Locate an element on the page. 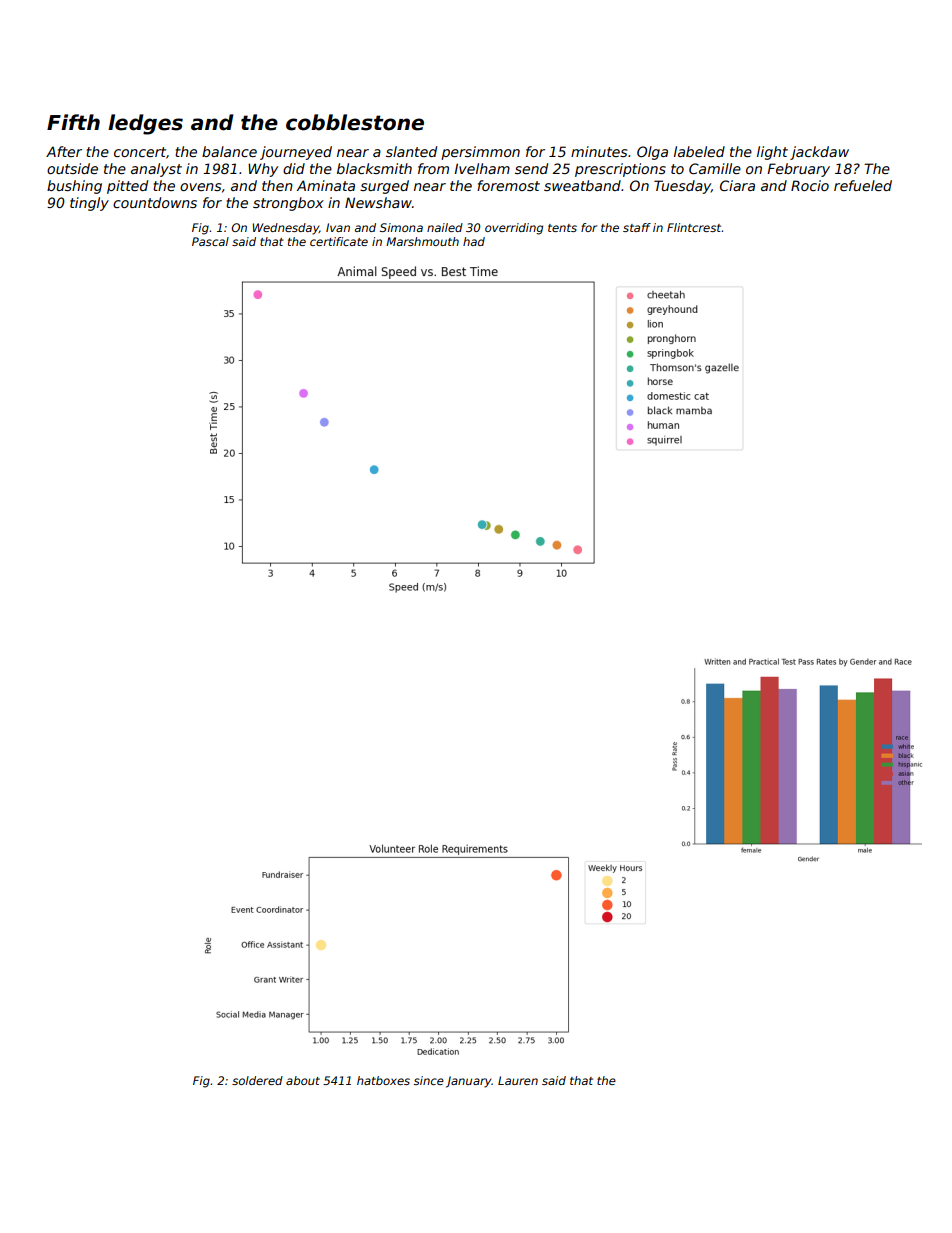  soldered is located at coordinates (257, 1080).
